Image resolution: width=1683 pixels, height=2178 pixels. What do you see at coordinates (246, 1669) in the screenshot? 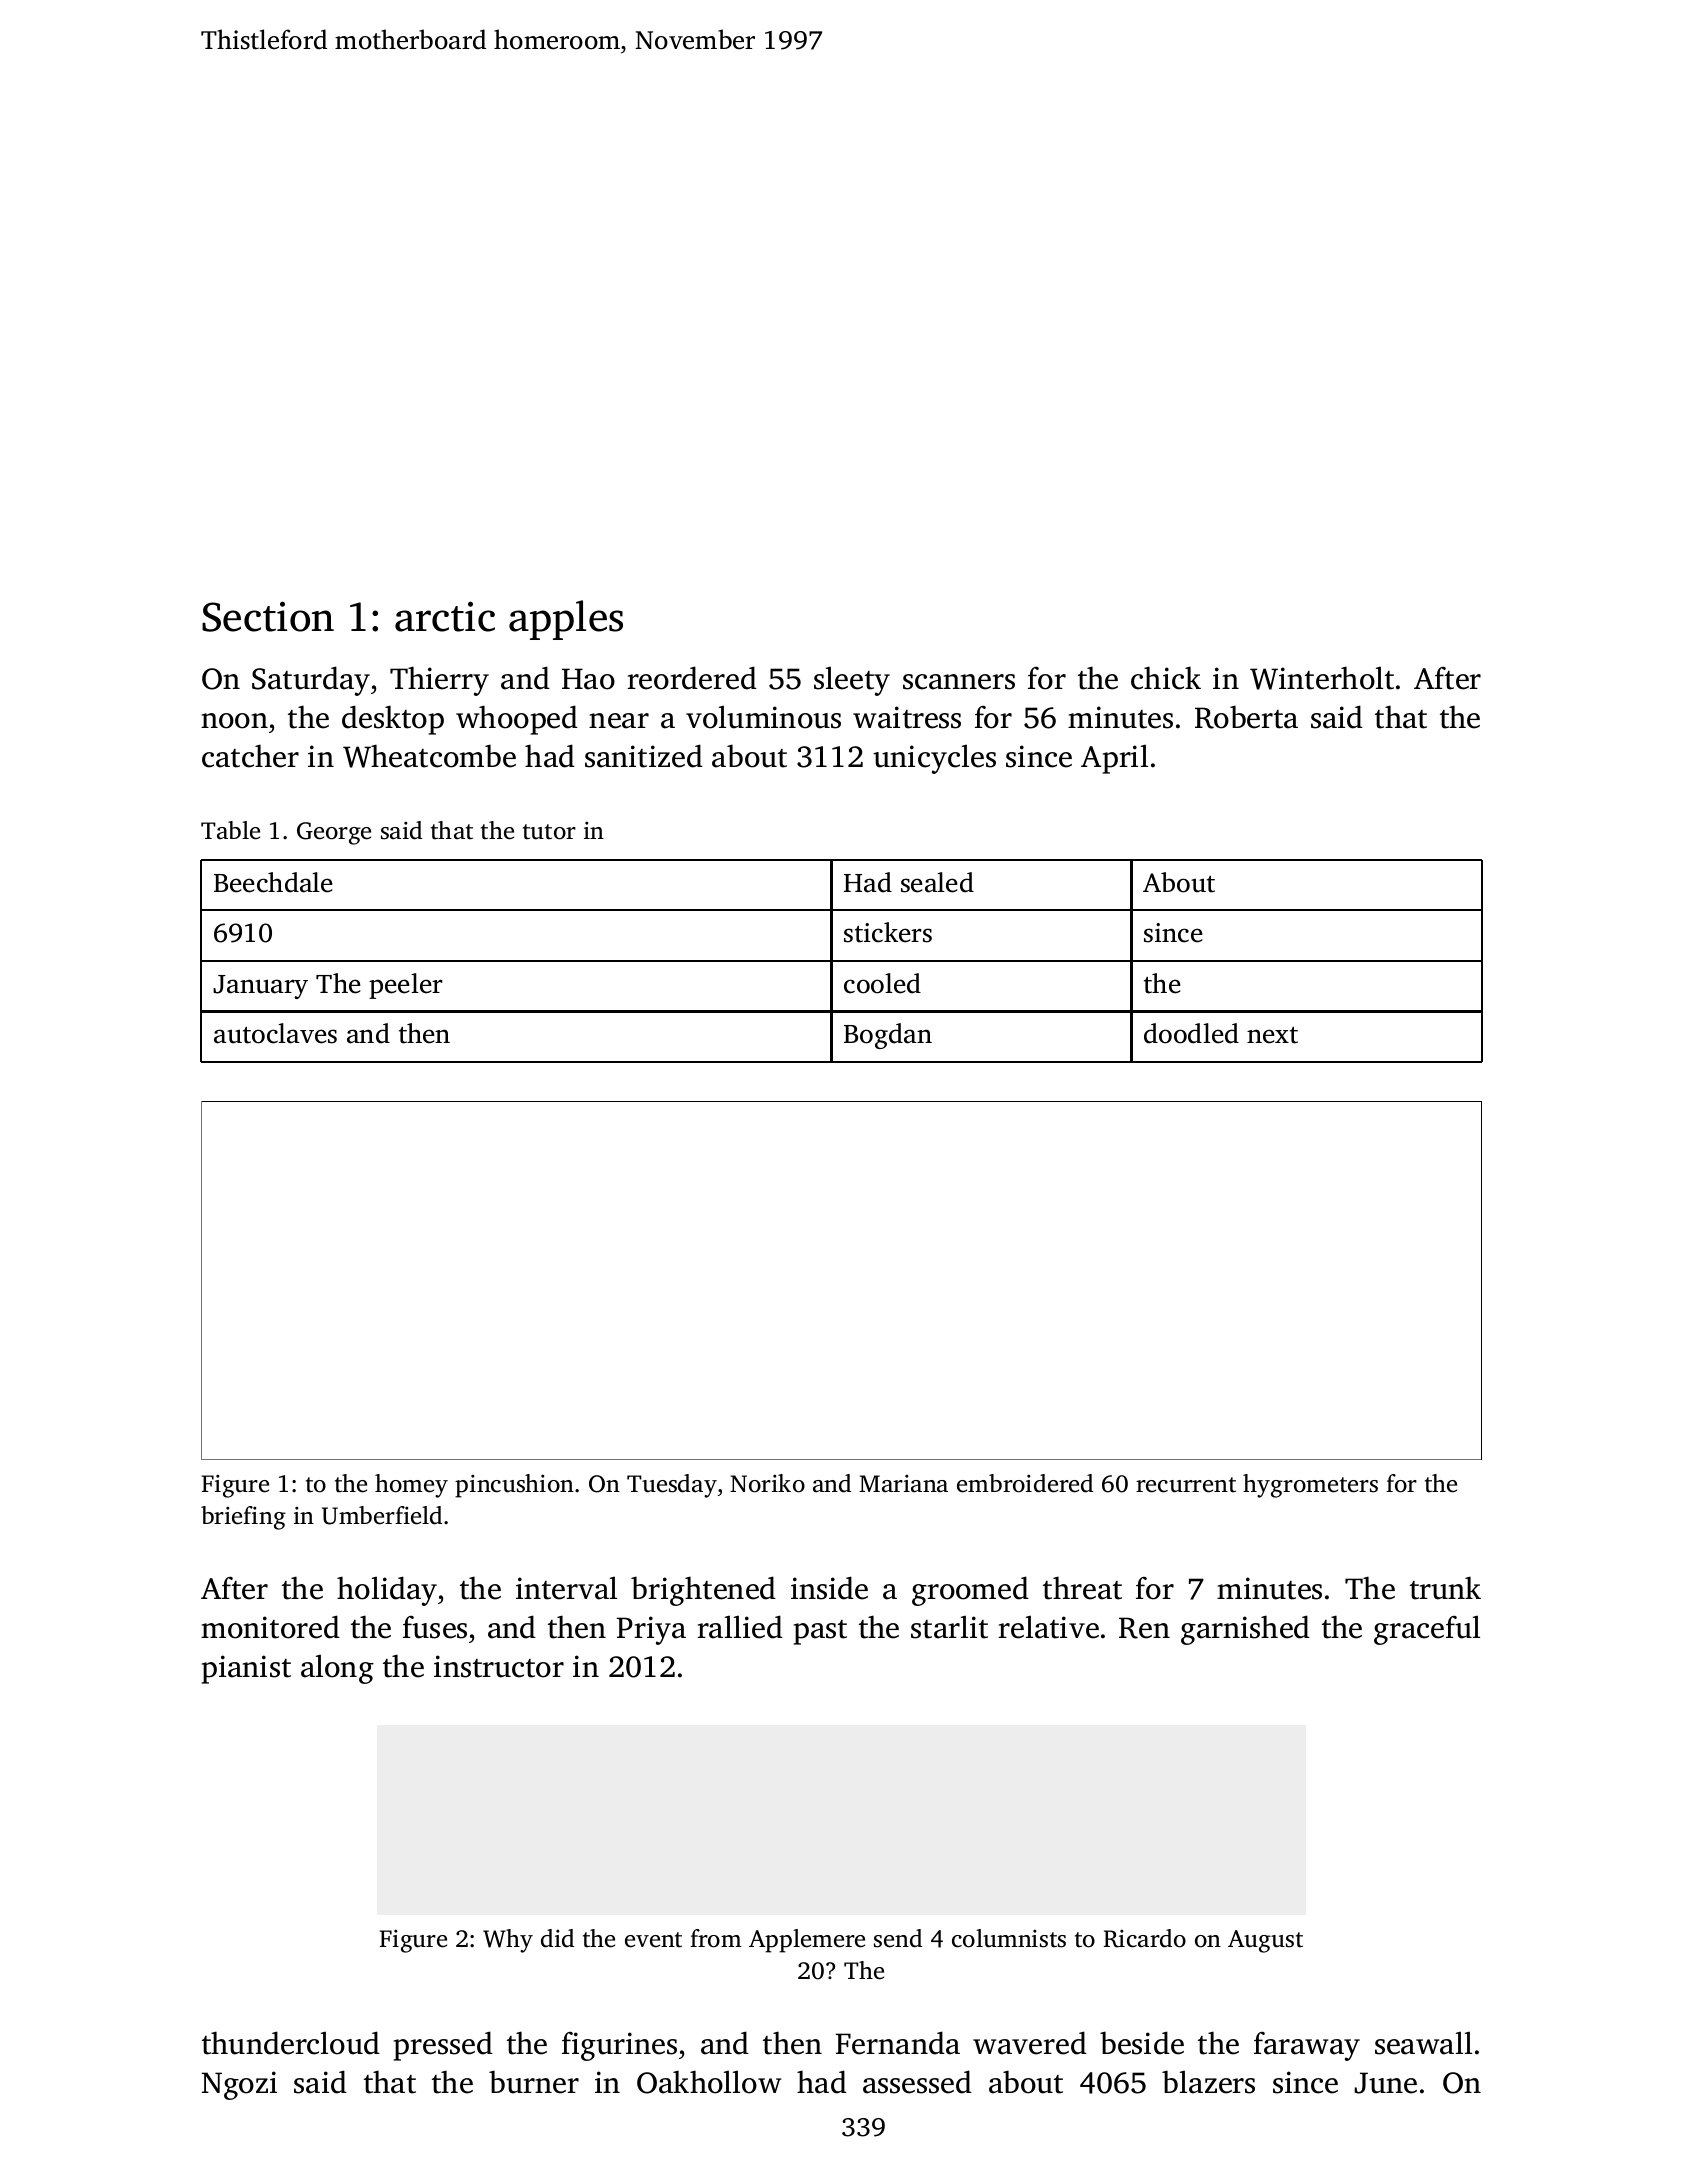
I see `pianist` at bounding box center [246, 1669].
